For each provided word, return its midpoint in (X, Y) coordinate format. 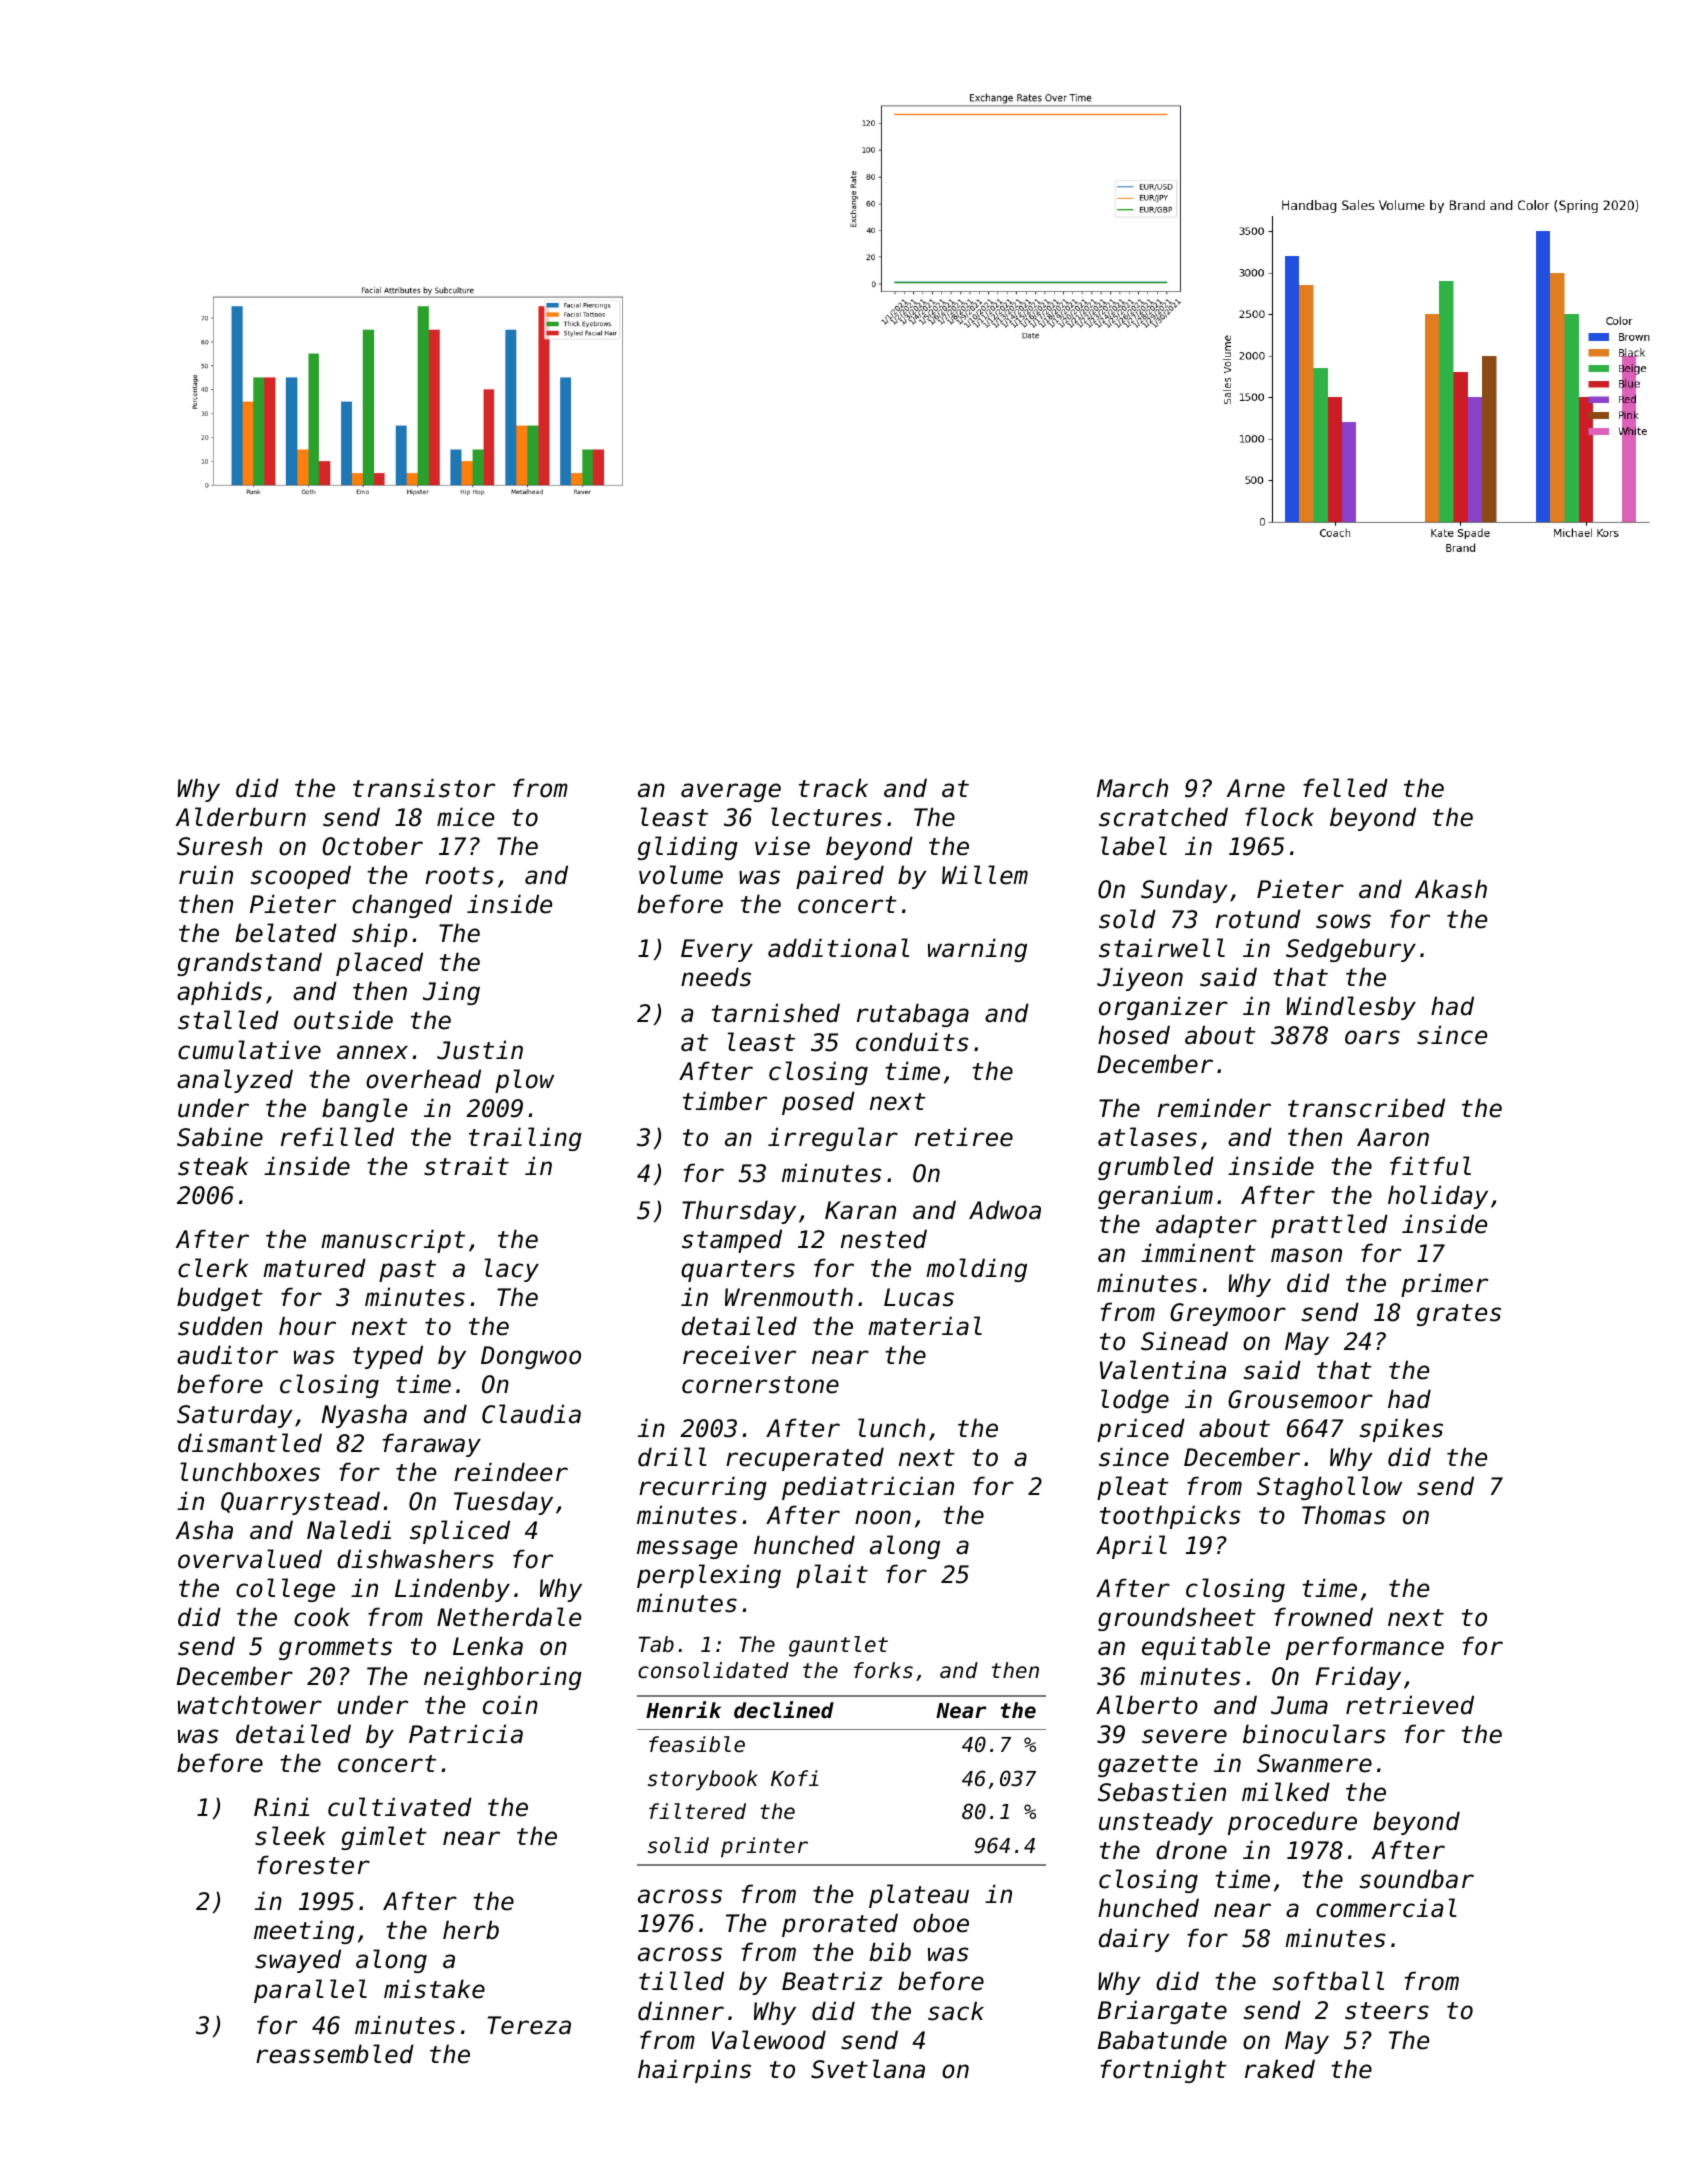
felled (1345, 788)
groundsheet (1177, 1619)
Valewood (769, 2040)
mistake (434, 1989)
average (731, 792)
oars (1372, 1037)
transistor (424, 788)
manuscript (393, 1241)
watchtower (250, 1705)
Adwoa (1005, 1210)
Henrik (683, 1710)
